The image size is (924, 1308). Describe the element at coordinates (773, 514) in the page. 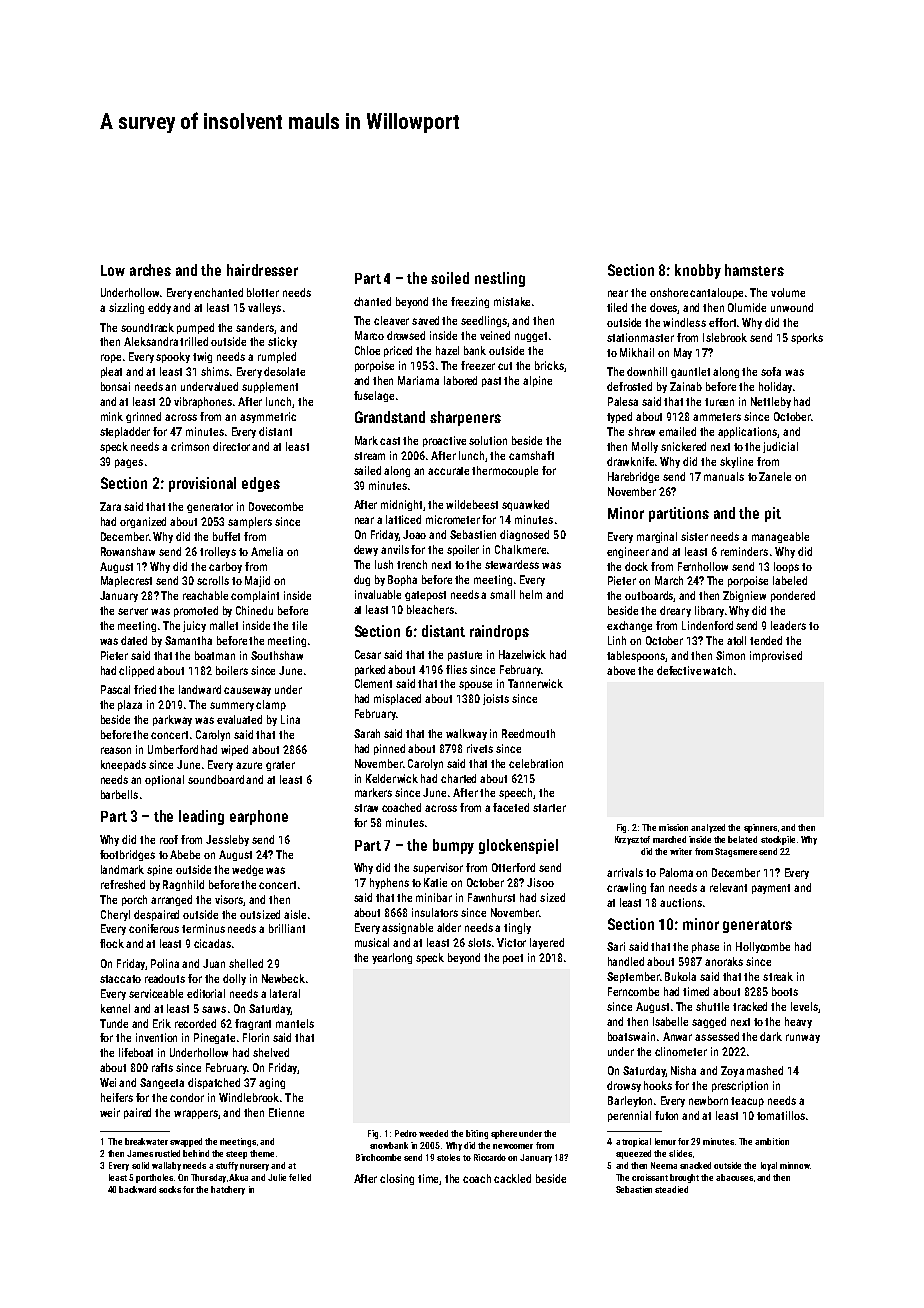

I see `pit` at that location.
